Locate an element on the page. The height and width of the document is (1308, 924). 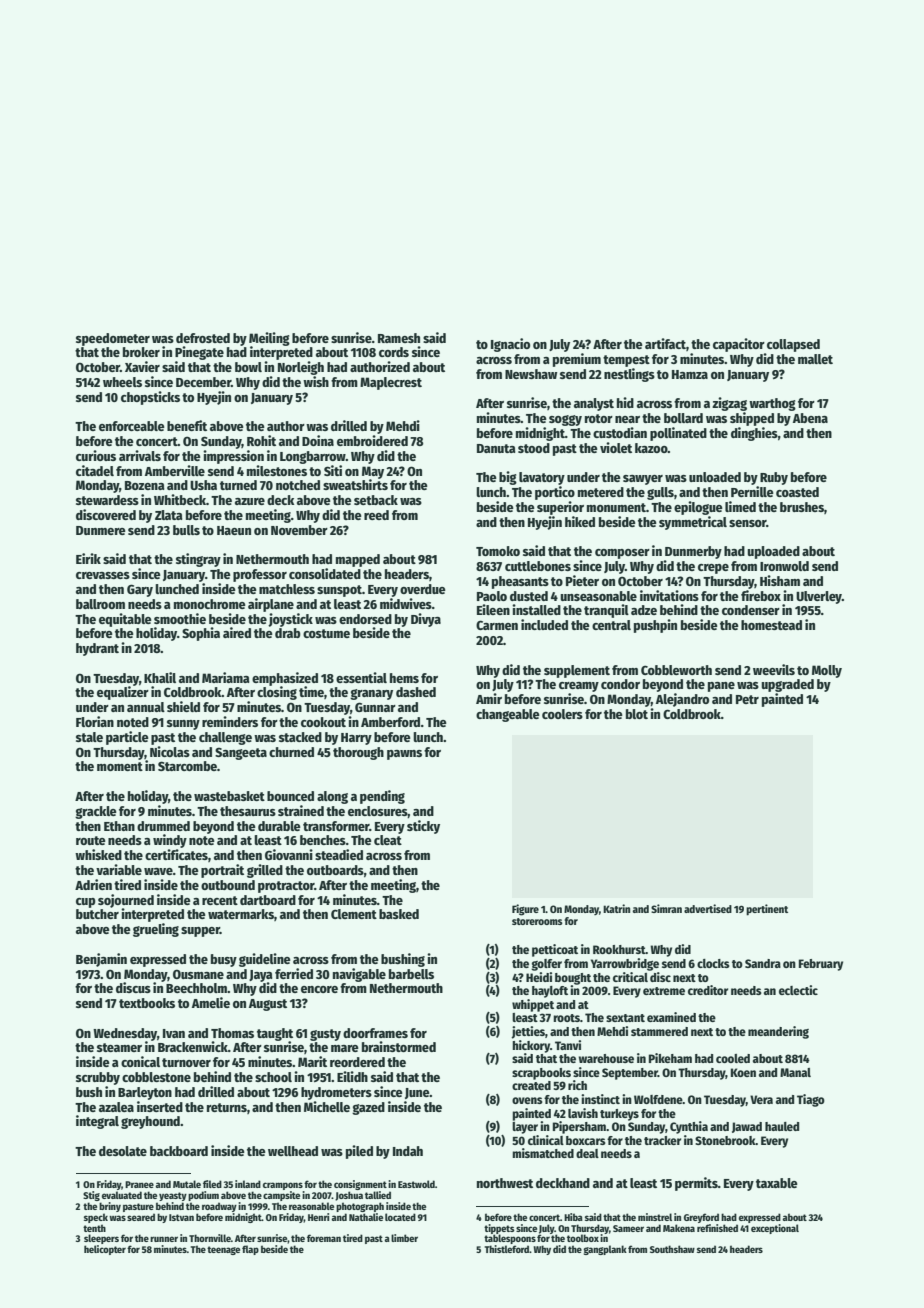
helicopter is located at coordinates (105, 1250).
